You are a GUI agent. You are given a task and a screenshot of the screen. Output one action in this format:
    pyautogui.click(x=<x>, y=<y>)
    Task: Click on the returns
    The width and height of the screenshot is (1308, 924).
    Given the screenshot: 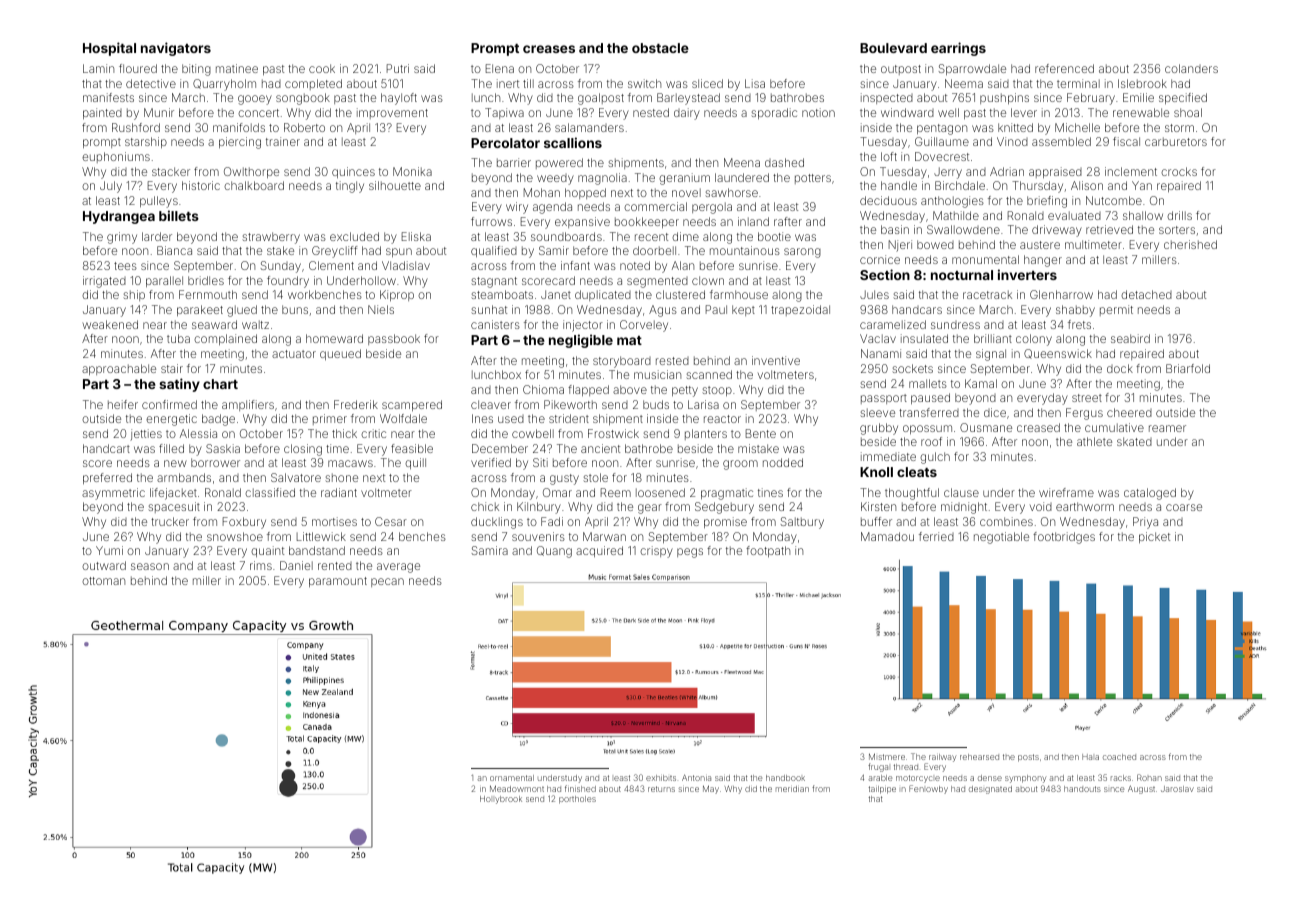 What is the action you would take?
    pyautogui.click(x=661, y=789)
